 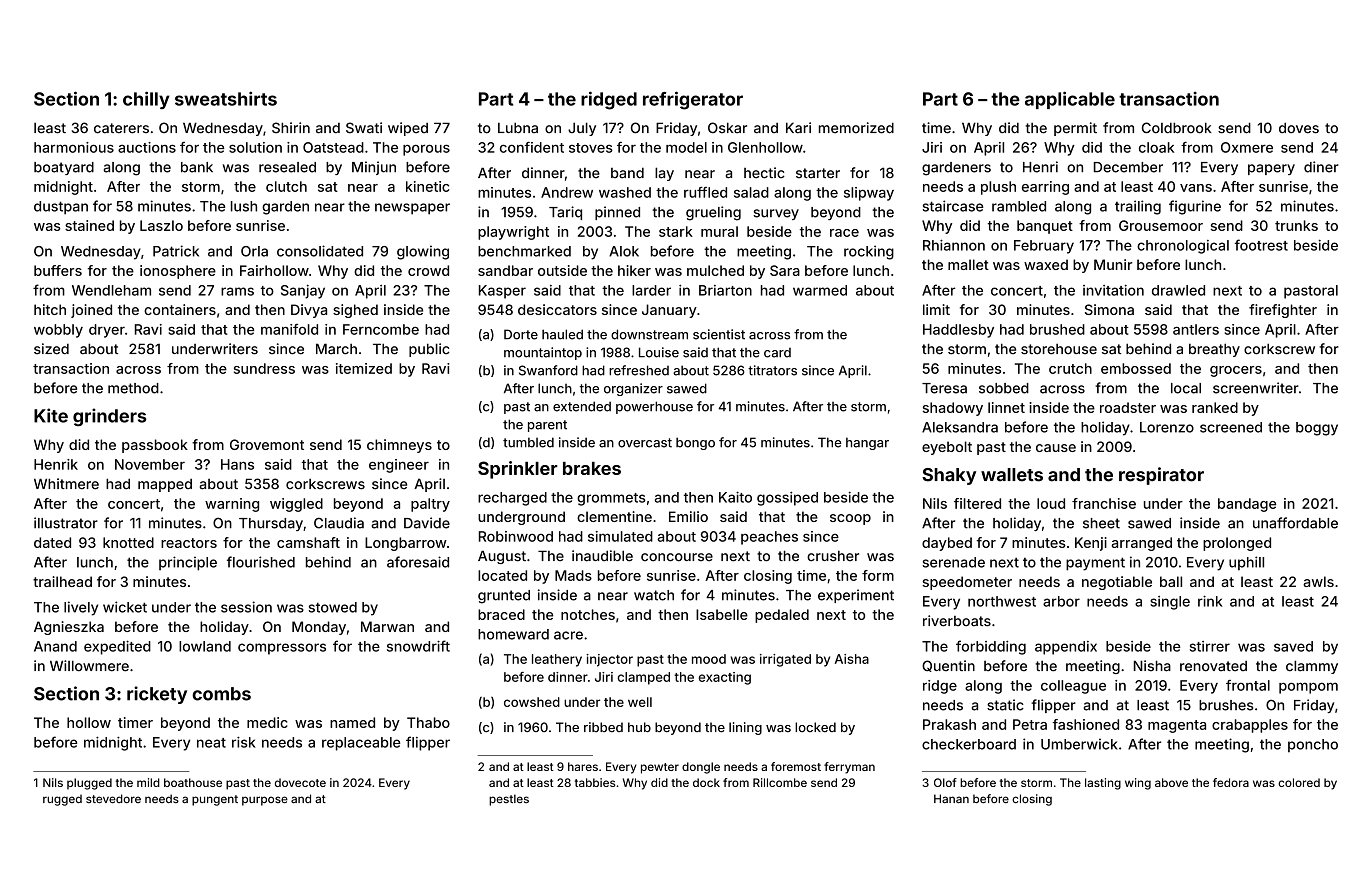 I want to click on Haddlesby, so click(x=958, y=331).
